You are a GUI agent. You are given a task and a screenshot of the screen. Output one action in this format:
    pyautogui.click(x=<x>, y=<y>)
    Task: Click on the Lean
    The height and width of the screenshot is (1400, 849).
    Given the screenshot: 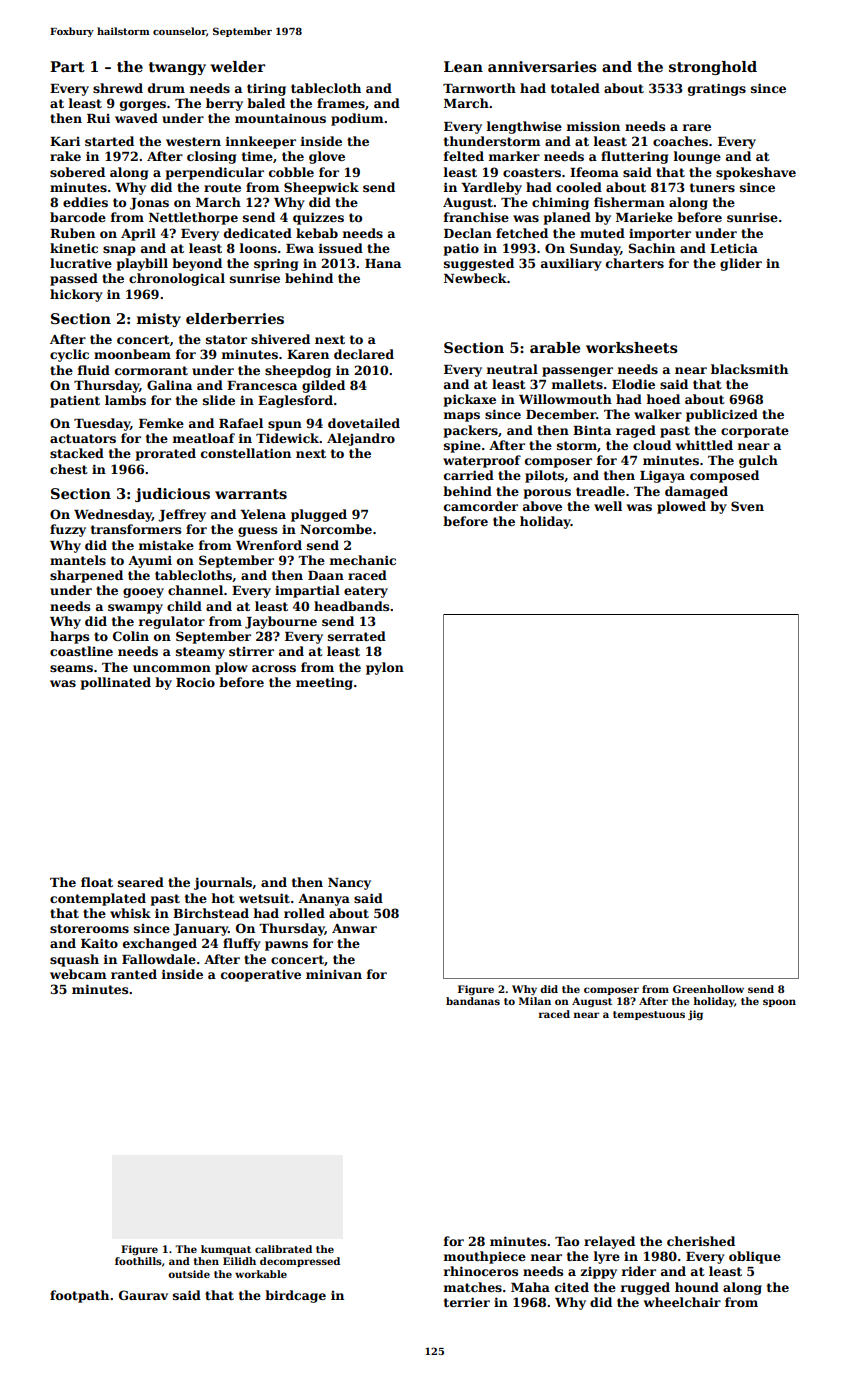 What is the action you would take?
    pyautogui.click(x=463, y=66)
